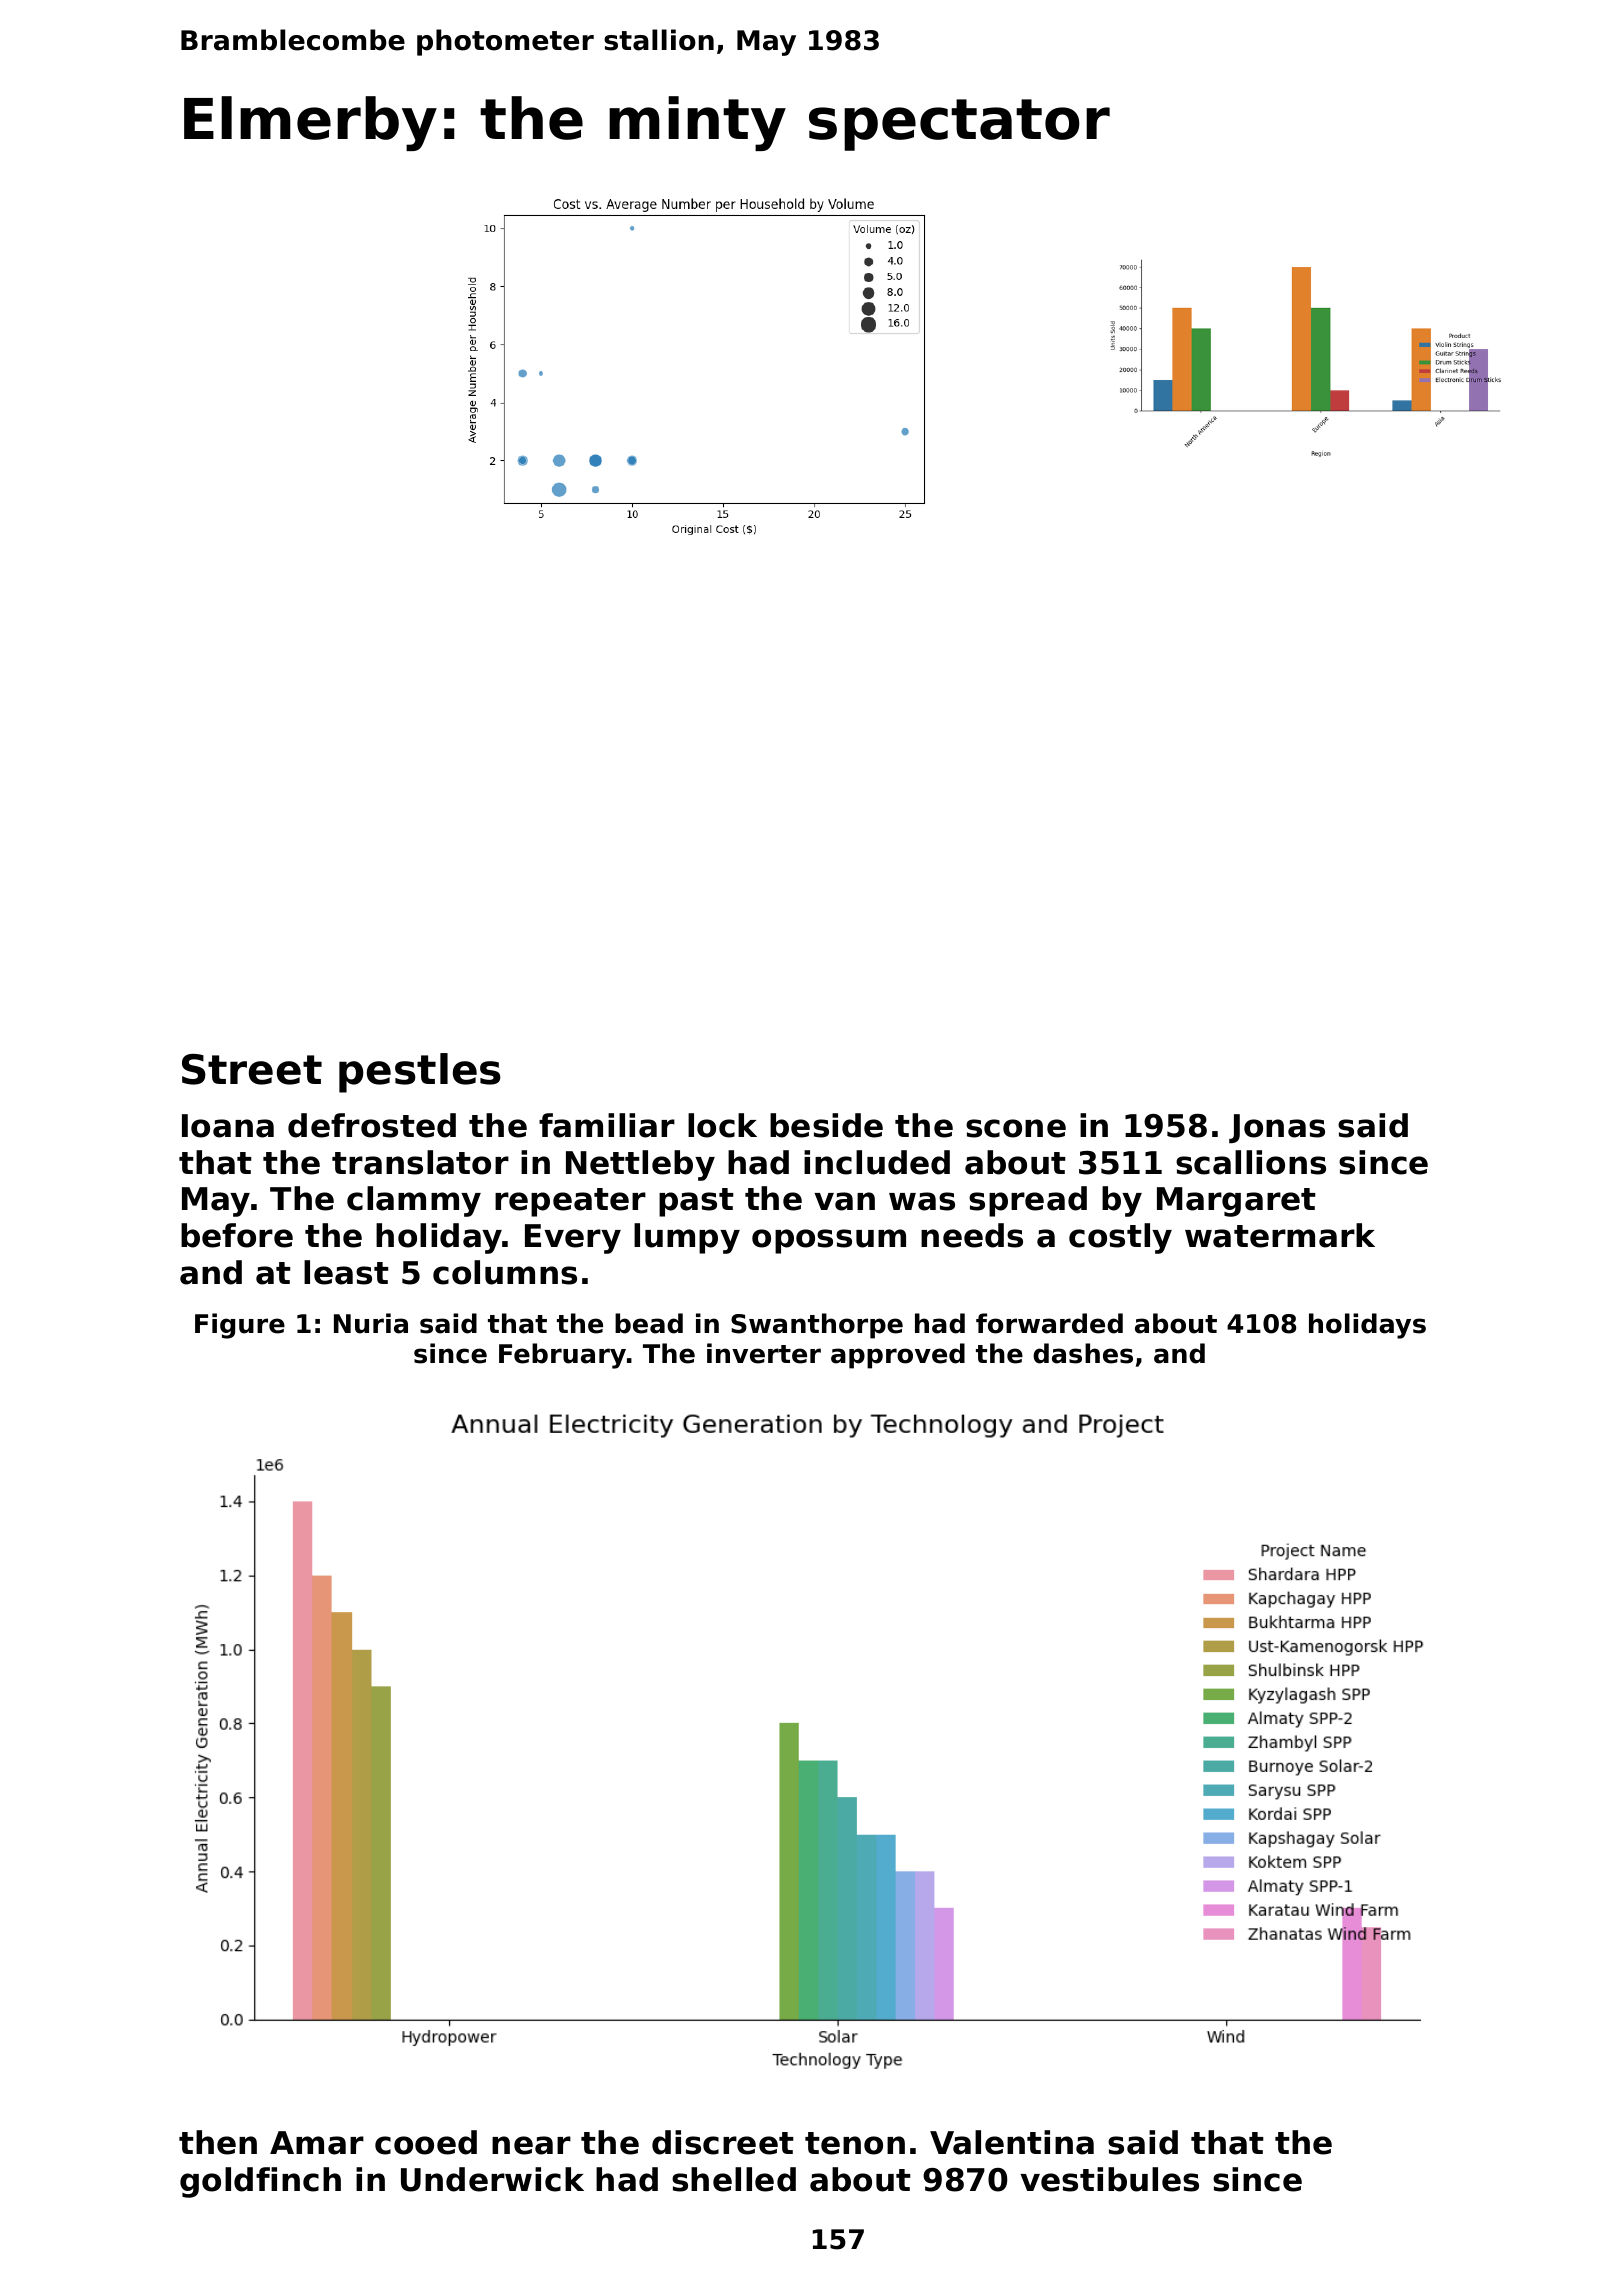  Describe the element at coordinates (1280, 1235) in the page. I see `watermark` at that location.
